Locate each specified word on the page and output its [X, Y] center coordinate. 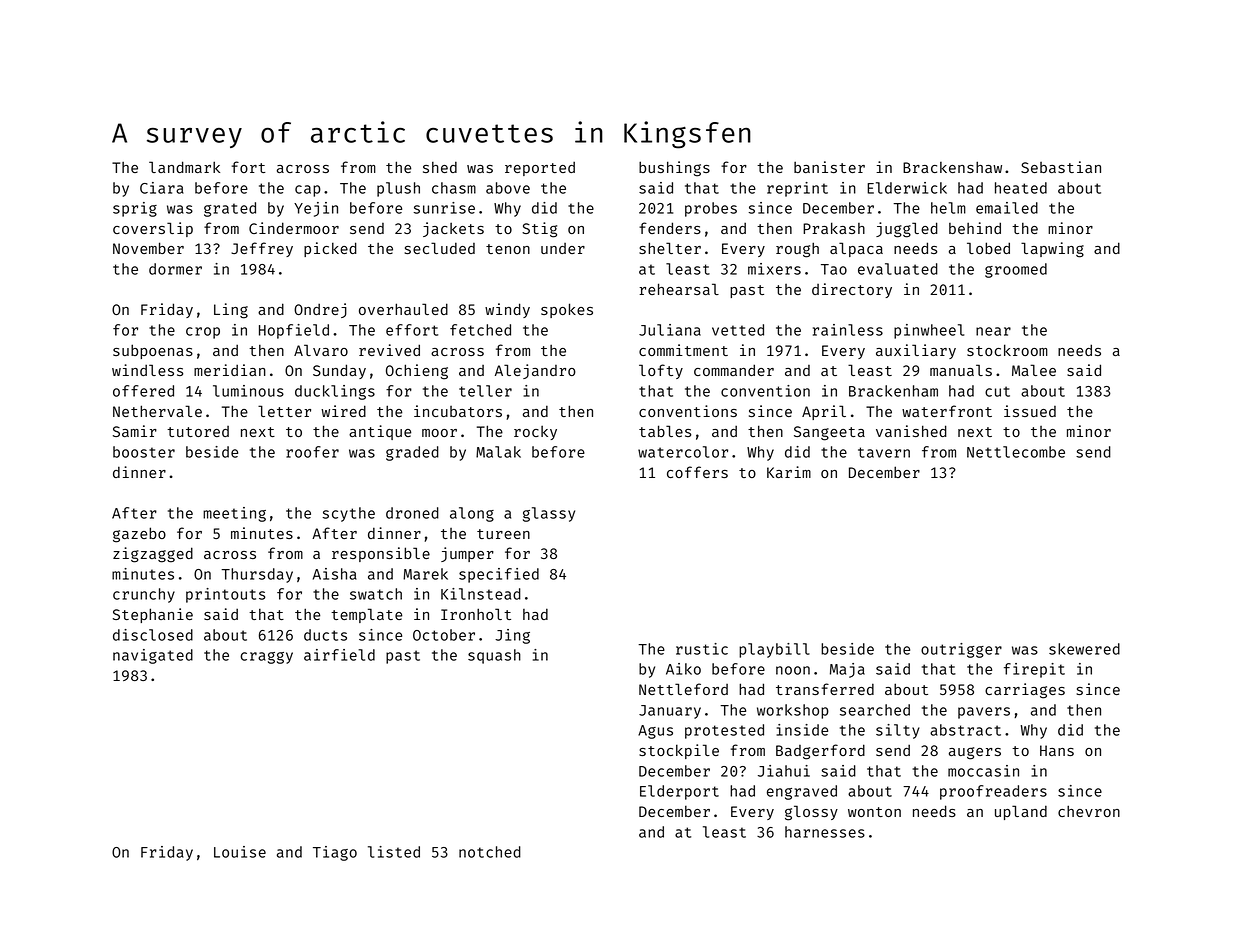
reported [540, 168]
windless [147, 370]
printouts [225, 595]
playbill [774, 650]
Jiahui [784, 771]
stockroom [1007, 350]
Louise [240, 852]
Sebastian [1061, 167]
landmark [184, 167]
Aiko [683, 669]
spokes [567, 310]
